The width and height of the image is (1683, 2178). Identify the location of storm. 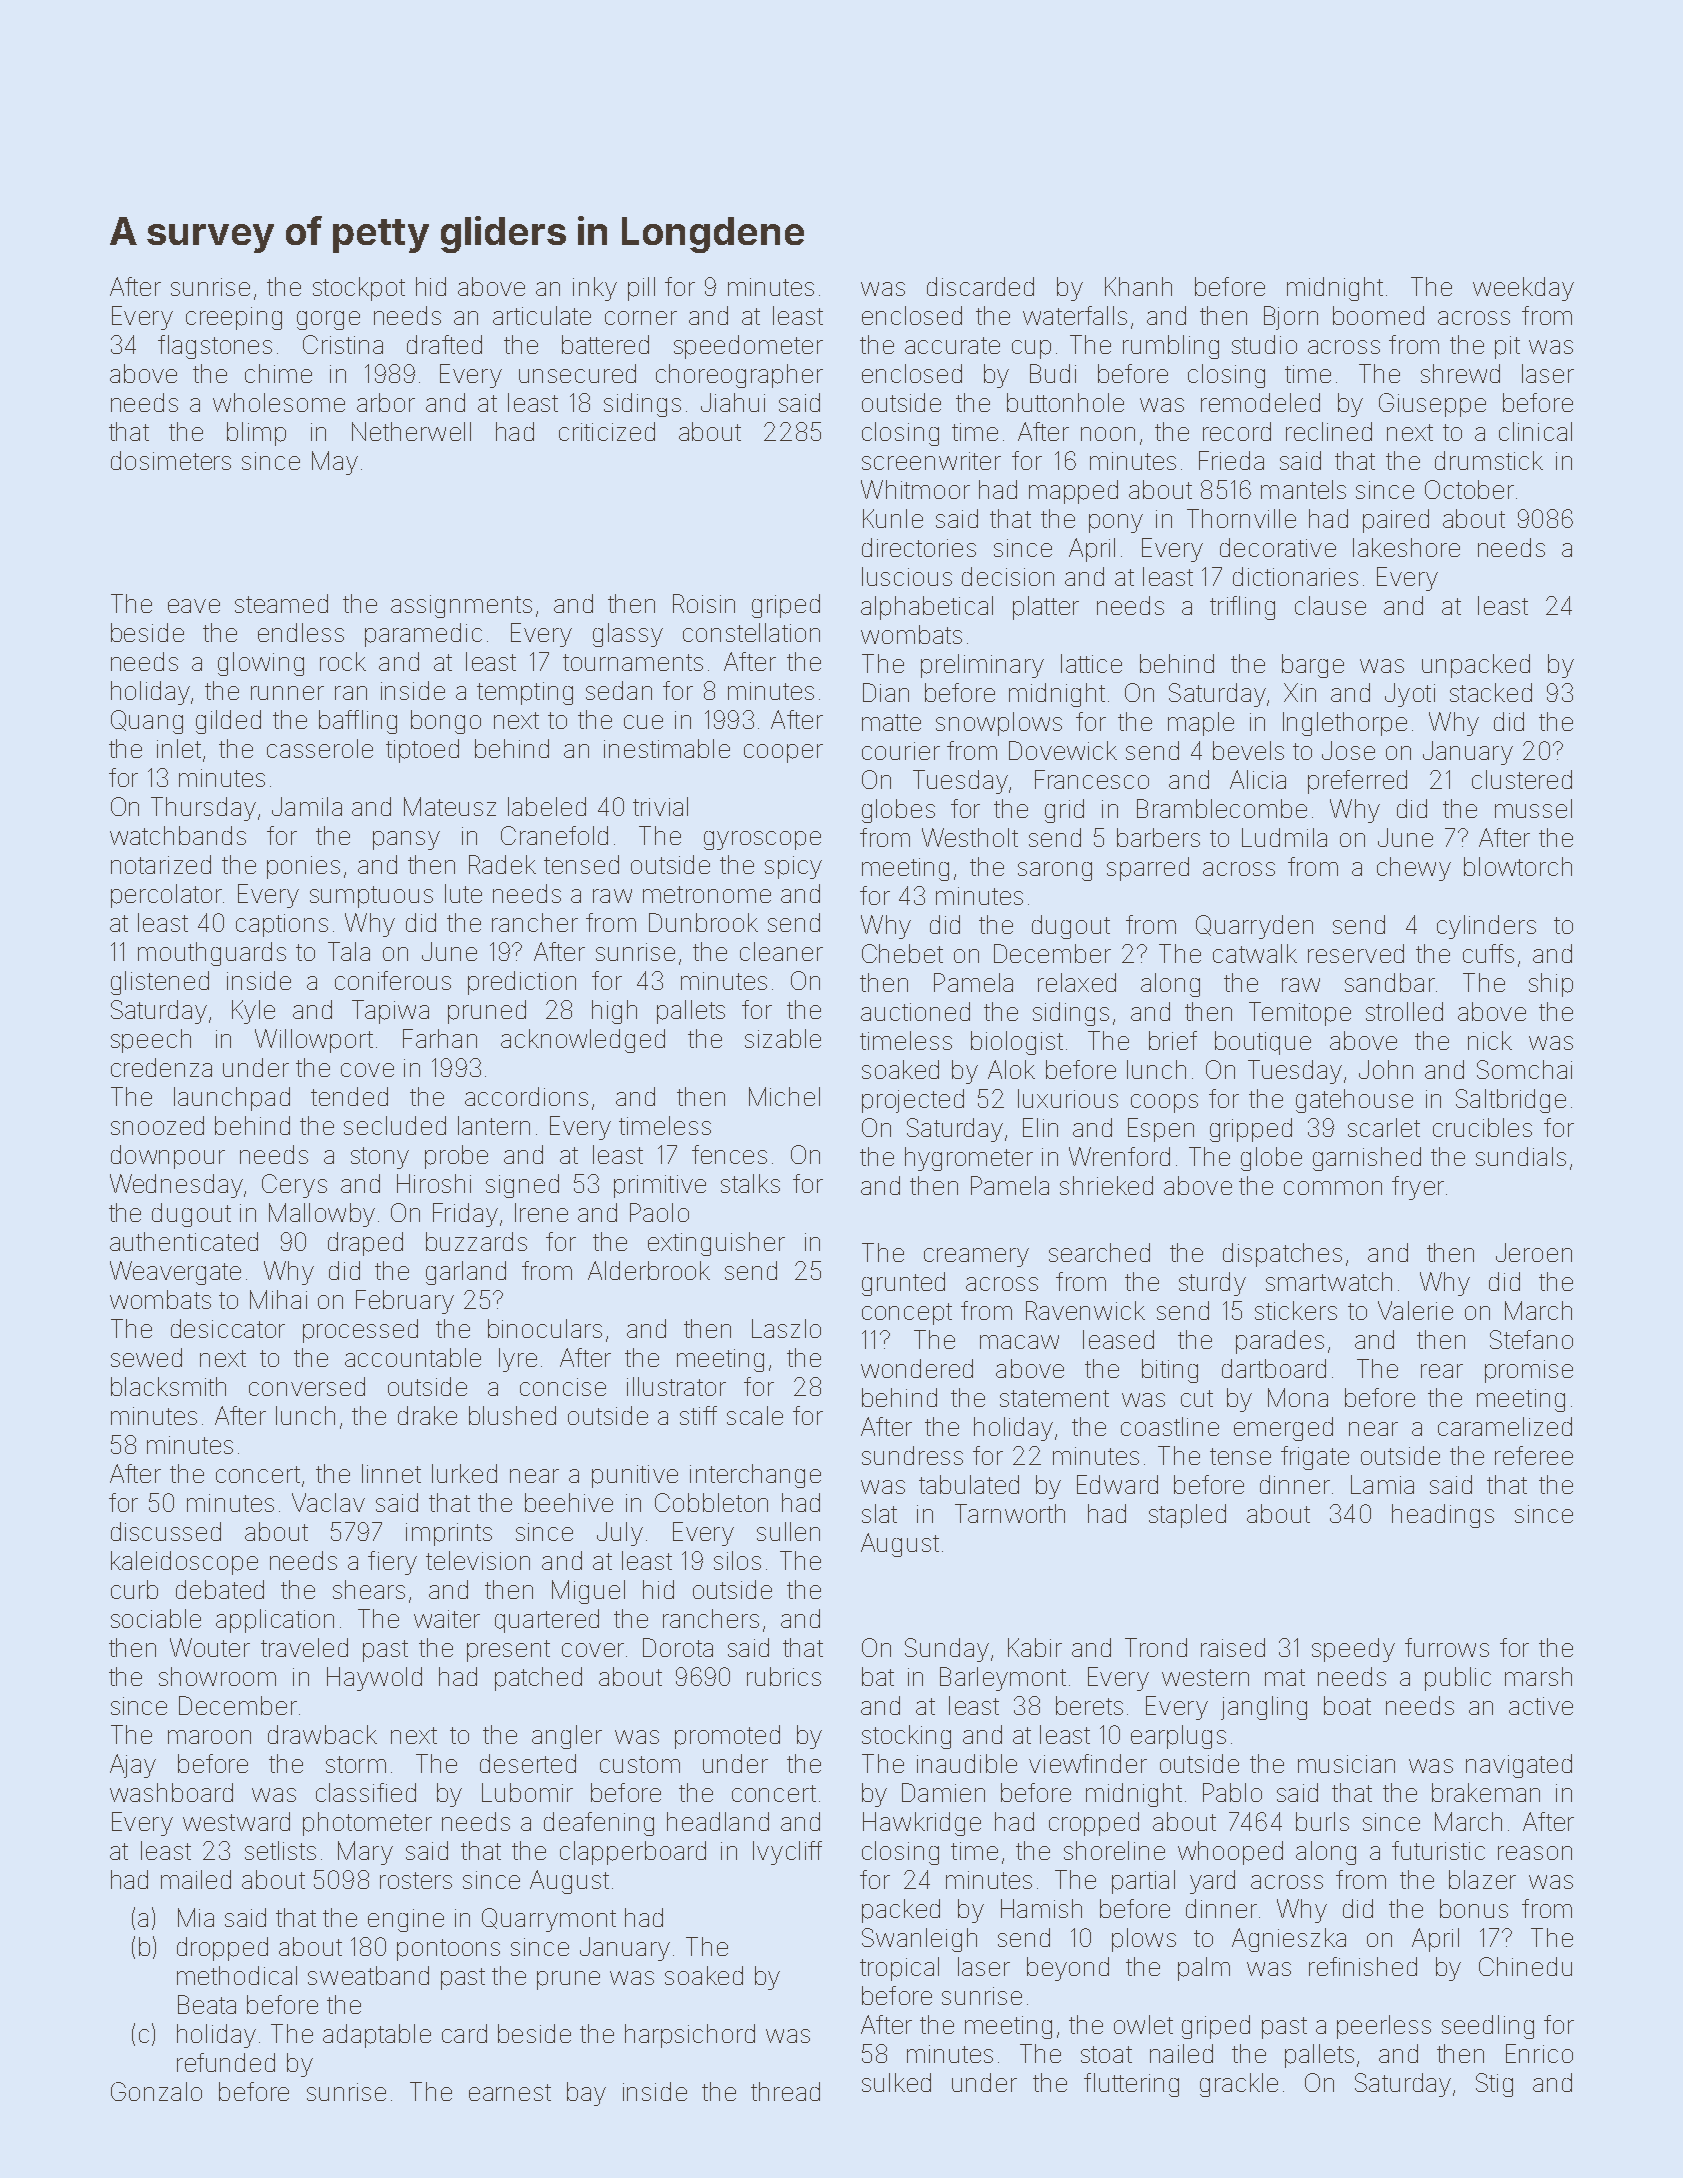
(356, 1764).
